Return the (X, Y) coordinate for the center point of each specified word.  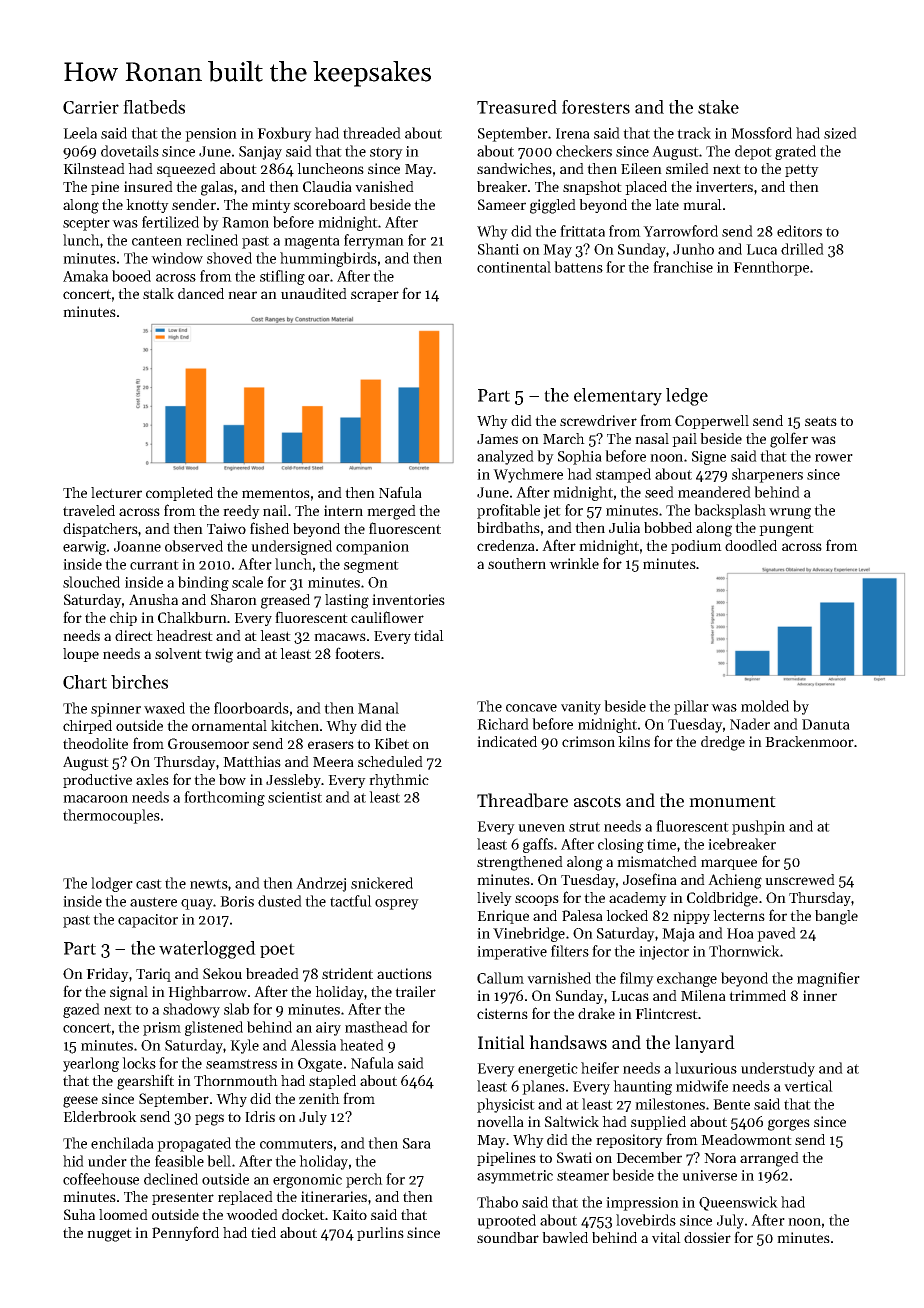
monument (732, 802)
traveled (89, 510)
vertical (808, 1086)
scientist (295, 797)
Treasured (517, 107)
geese (80, 1102)
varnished (559, 978)
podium (696, 547)
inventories (408, 599)
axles (152, 779)
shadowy (191, 1010)
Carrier (91, 107)
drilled (802, 249)
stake (718, 107)
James (497, 439)
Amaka (85, 276)
